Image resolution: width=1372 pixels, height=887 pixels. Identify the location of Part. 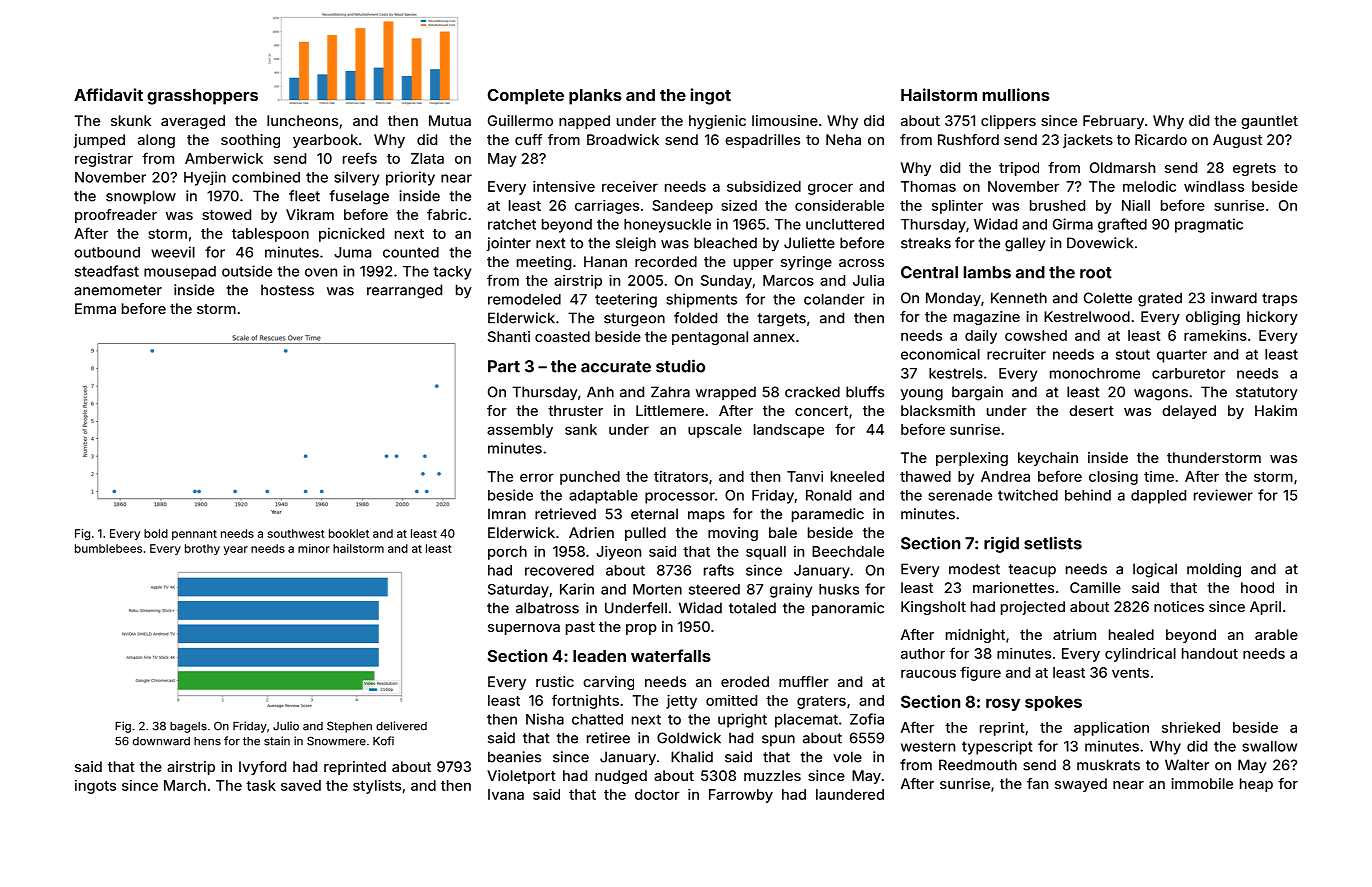
(504, 366).
